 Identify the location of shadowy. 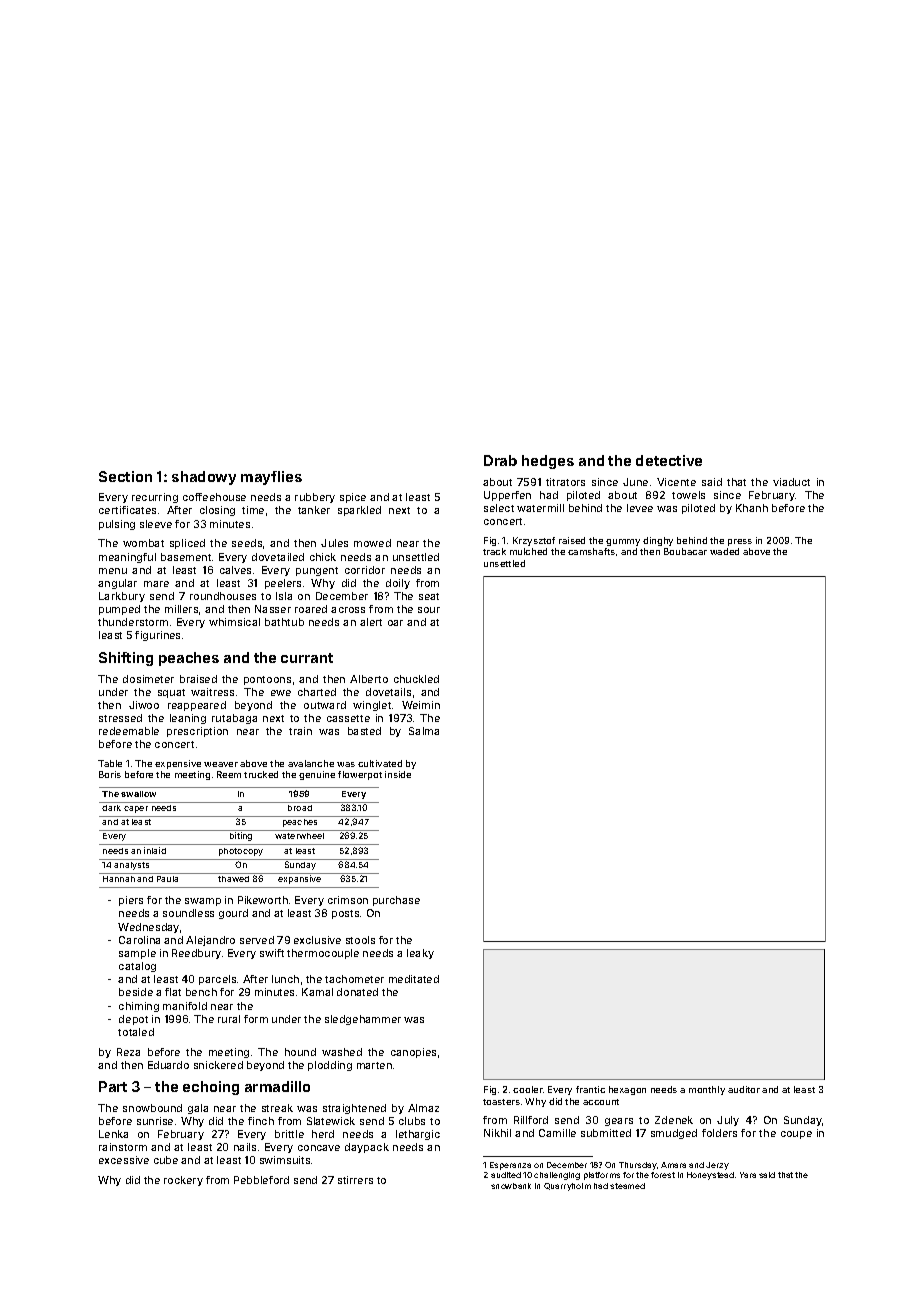
(204, 478).
